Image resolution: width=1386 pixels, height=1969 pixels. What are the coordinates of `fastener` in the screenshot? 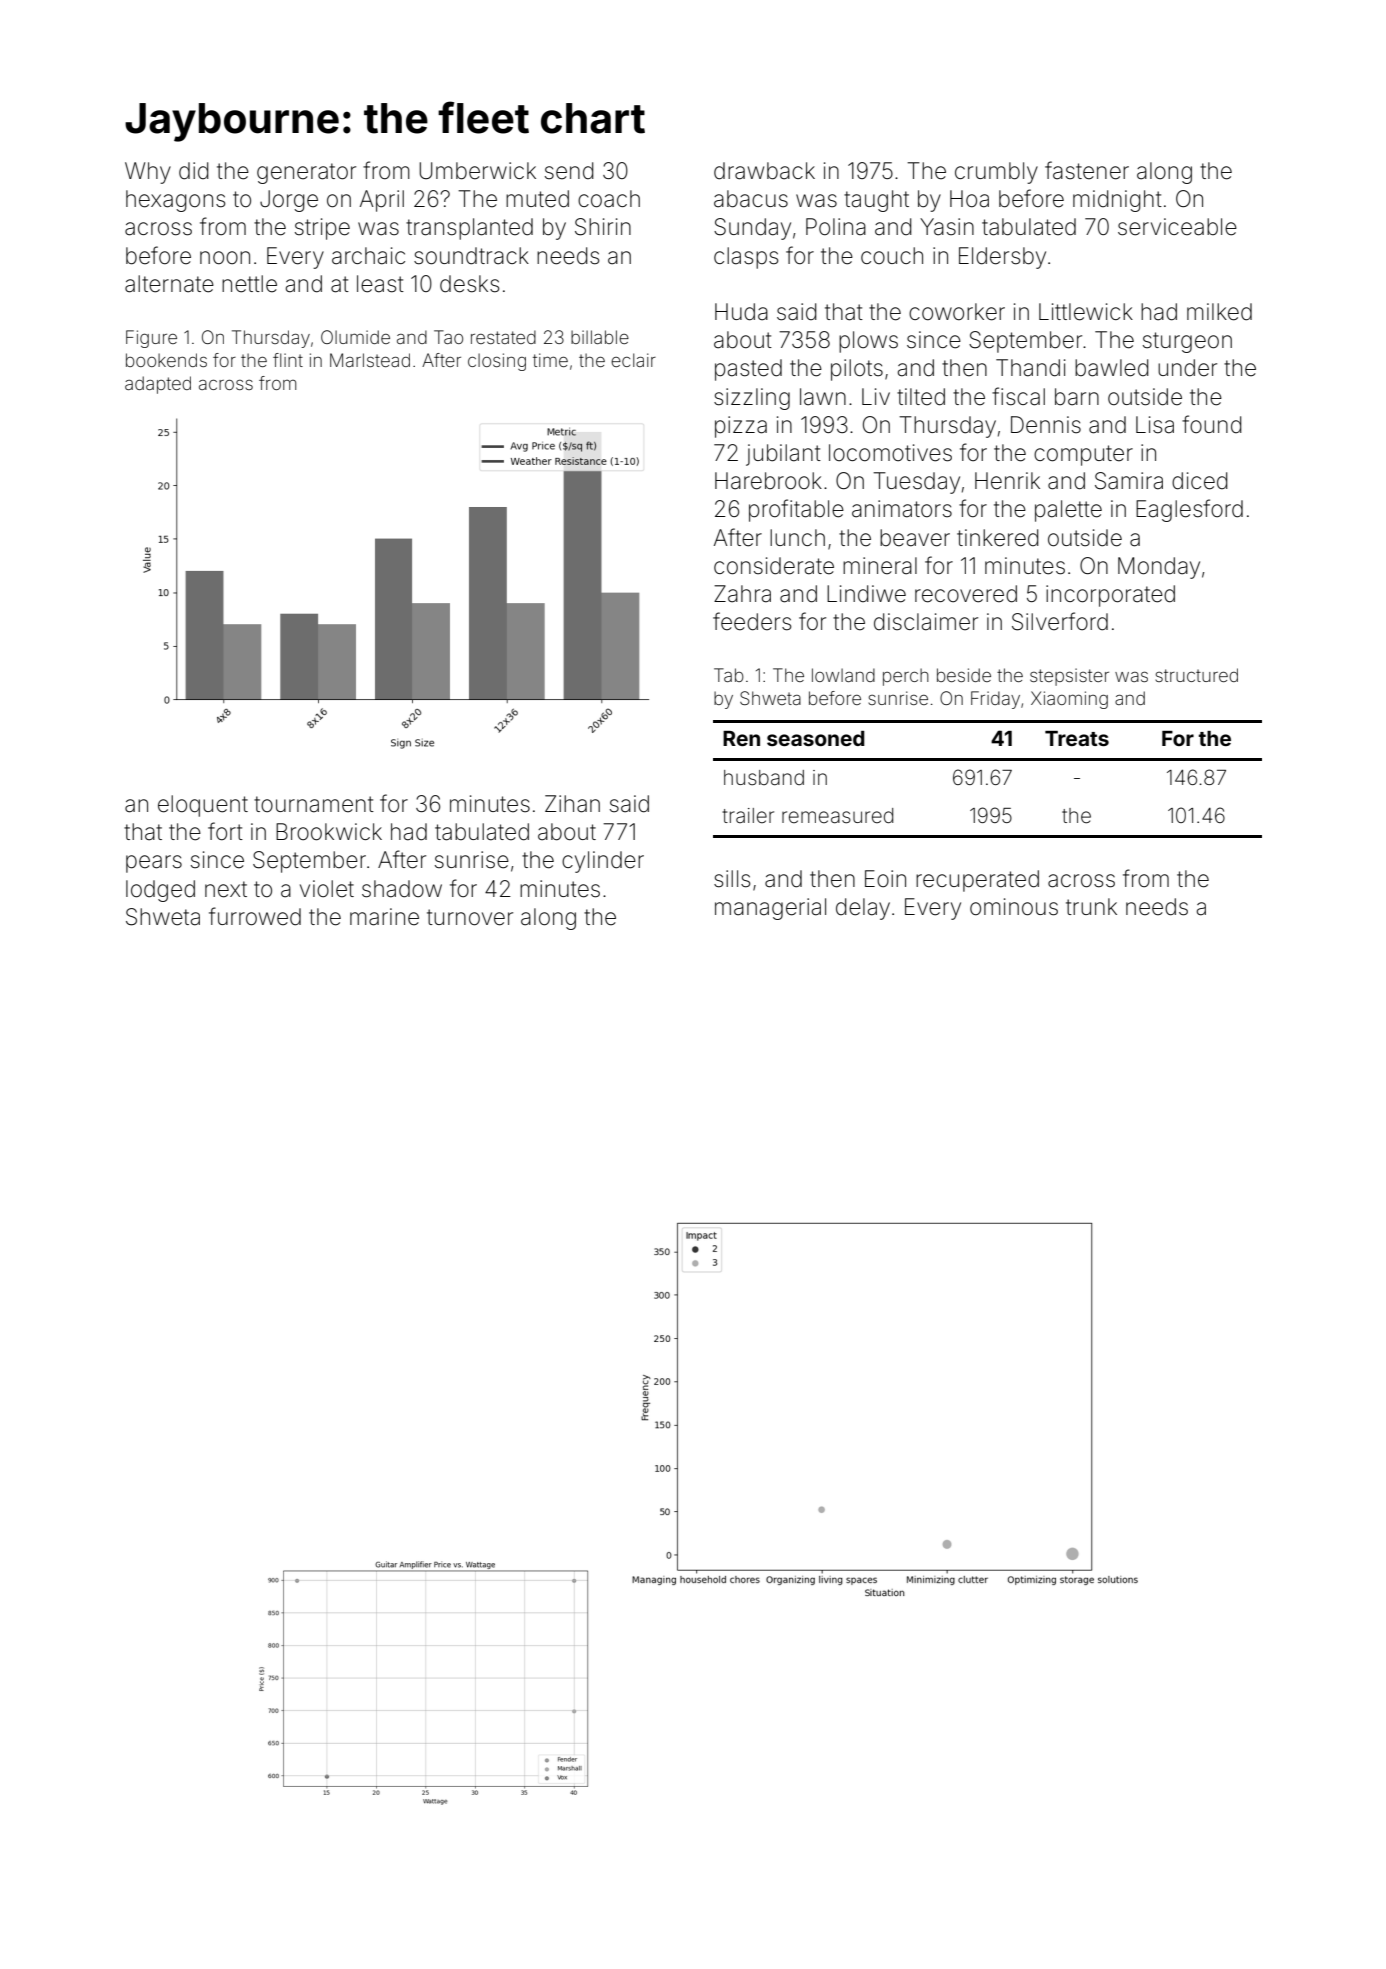 It's located at (1087, 170).
